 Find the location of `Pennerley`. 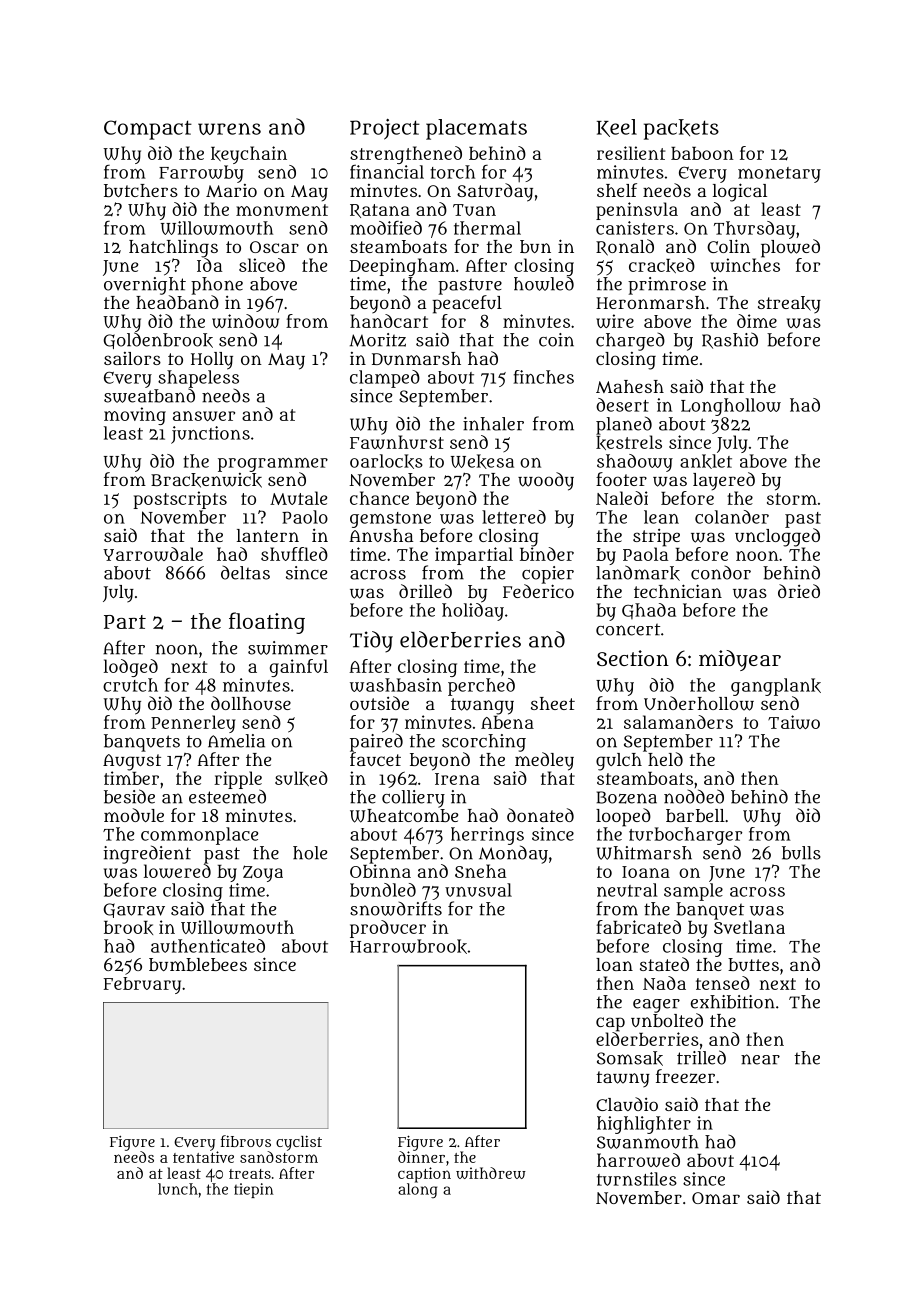

Pennerley is located at coordinates (193, 724).
